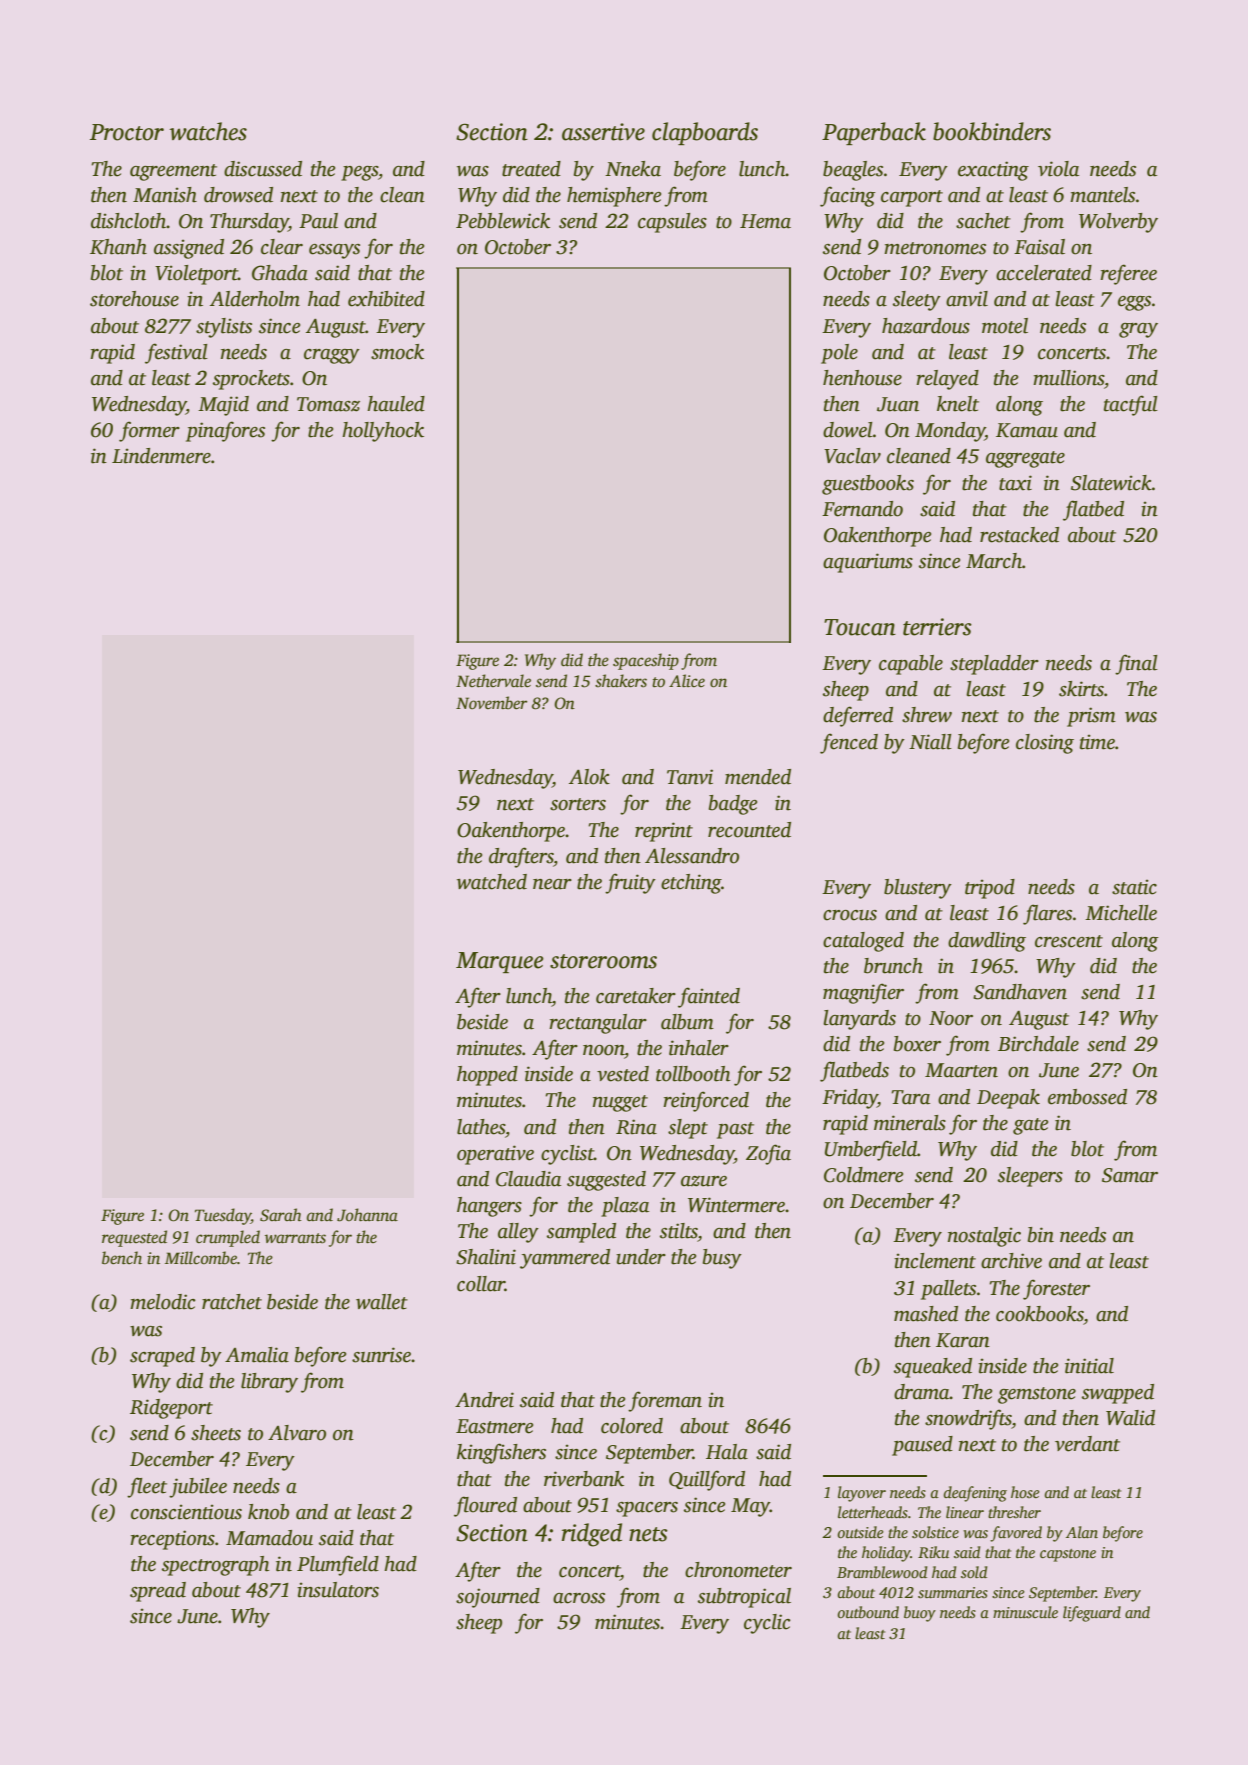 The height and width of the screenshot is (1765, 1248). I want to click on ridged, so click(592, 1535).
